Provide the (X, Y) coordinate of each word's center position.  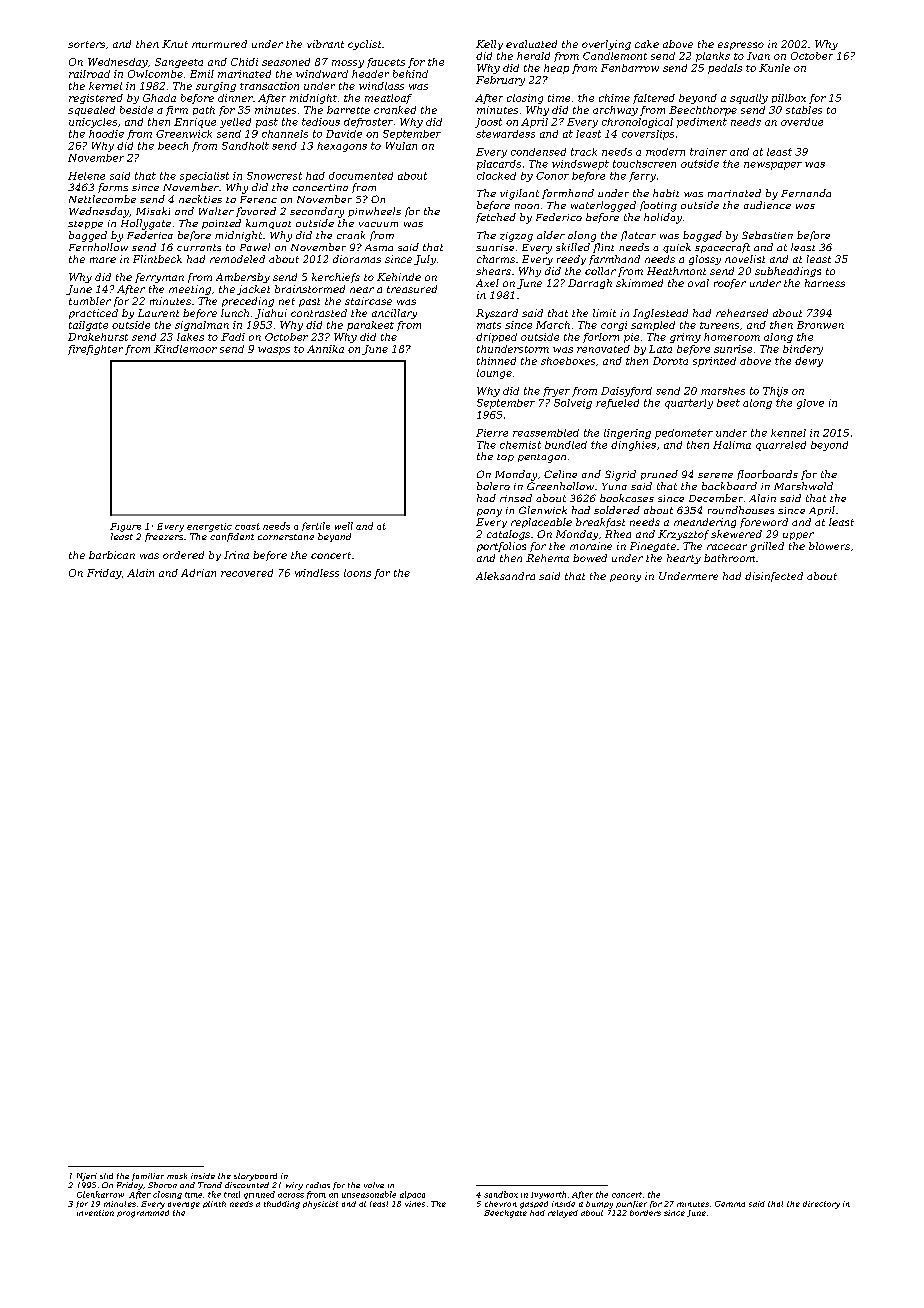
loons (357, 573)
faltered (654, 99)
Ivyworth (548, 1195)
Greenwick (184, 134)
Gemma (730, 1204)
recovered (247, 573)
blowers (829, 546)
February (500, 81)
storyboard (255, 1177)
